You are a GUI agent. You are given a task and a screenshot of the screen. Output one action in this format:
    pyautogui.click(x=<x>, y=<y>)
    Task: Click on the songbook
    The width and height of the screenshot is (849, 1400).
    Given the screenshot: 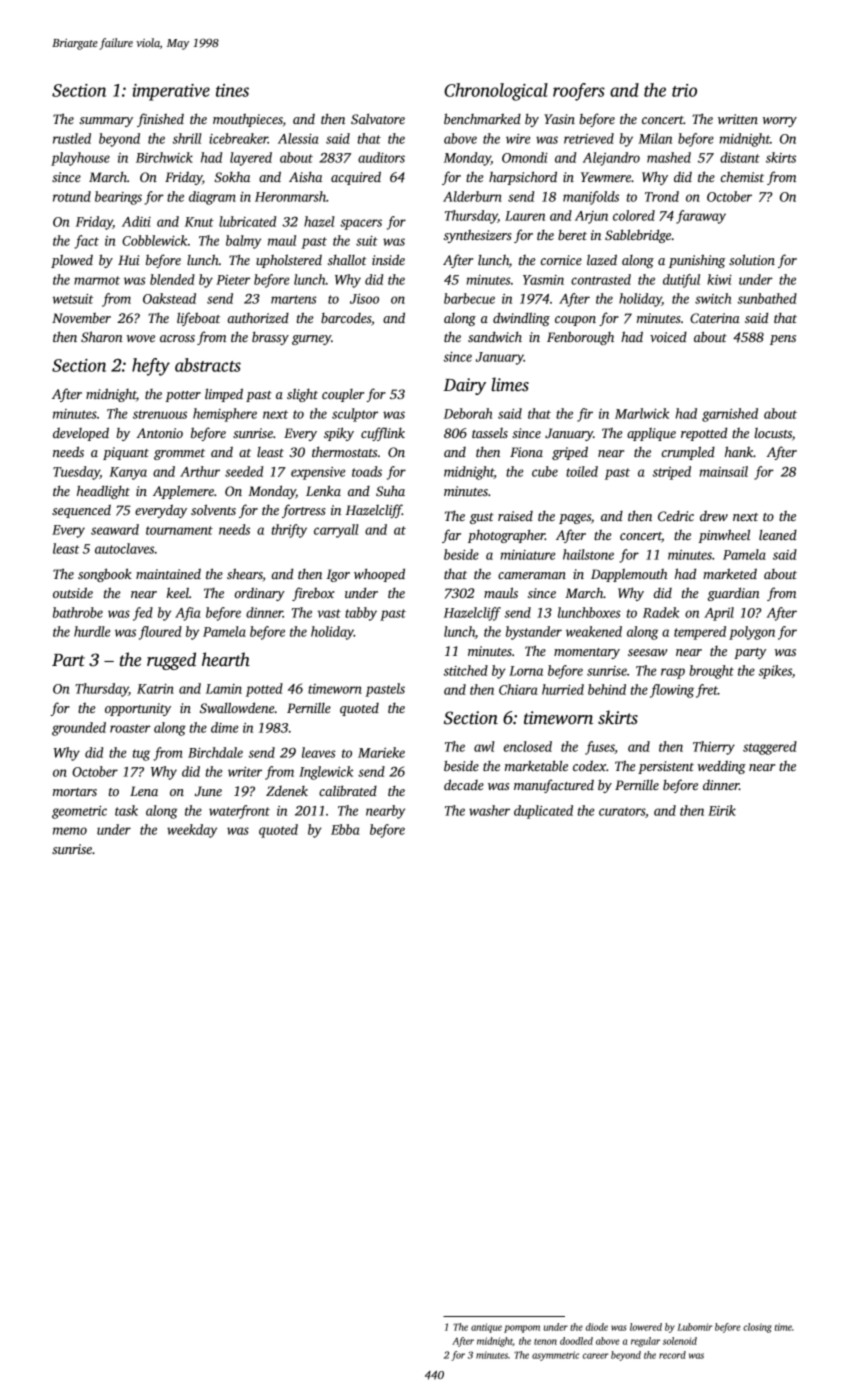 What is the action you would take?
    pyautogui.click(x=105, y=575)
